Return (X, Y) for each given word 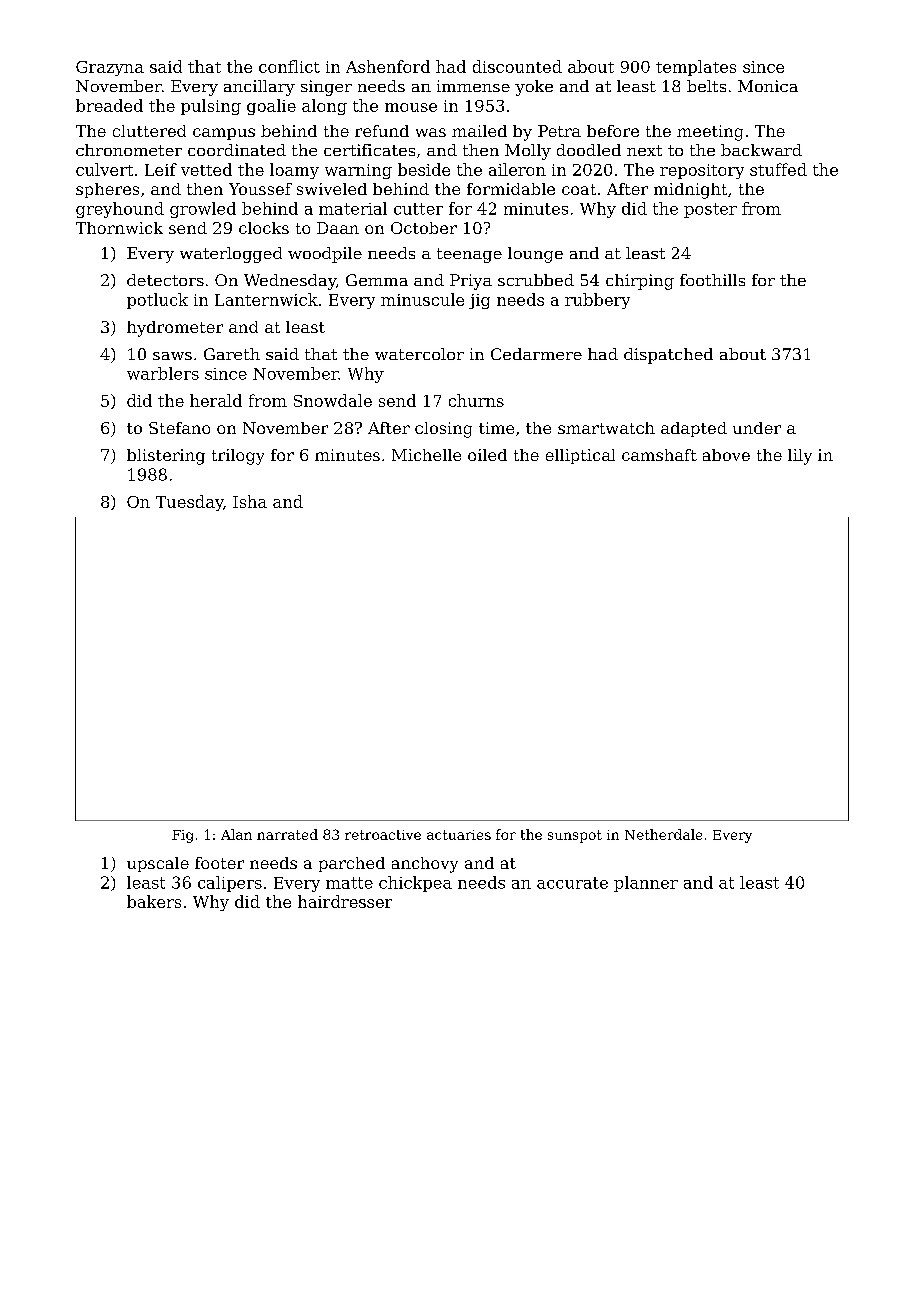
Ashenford (388, 66)
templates (696, 68)
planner (646, 884)
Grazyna (110, 68)
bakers (154, 901)
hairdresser (345, 901)
